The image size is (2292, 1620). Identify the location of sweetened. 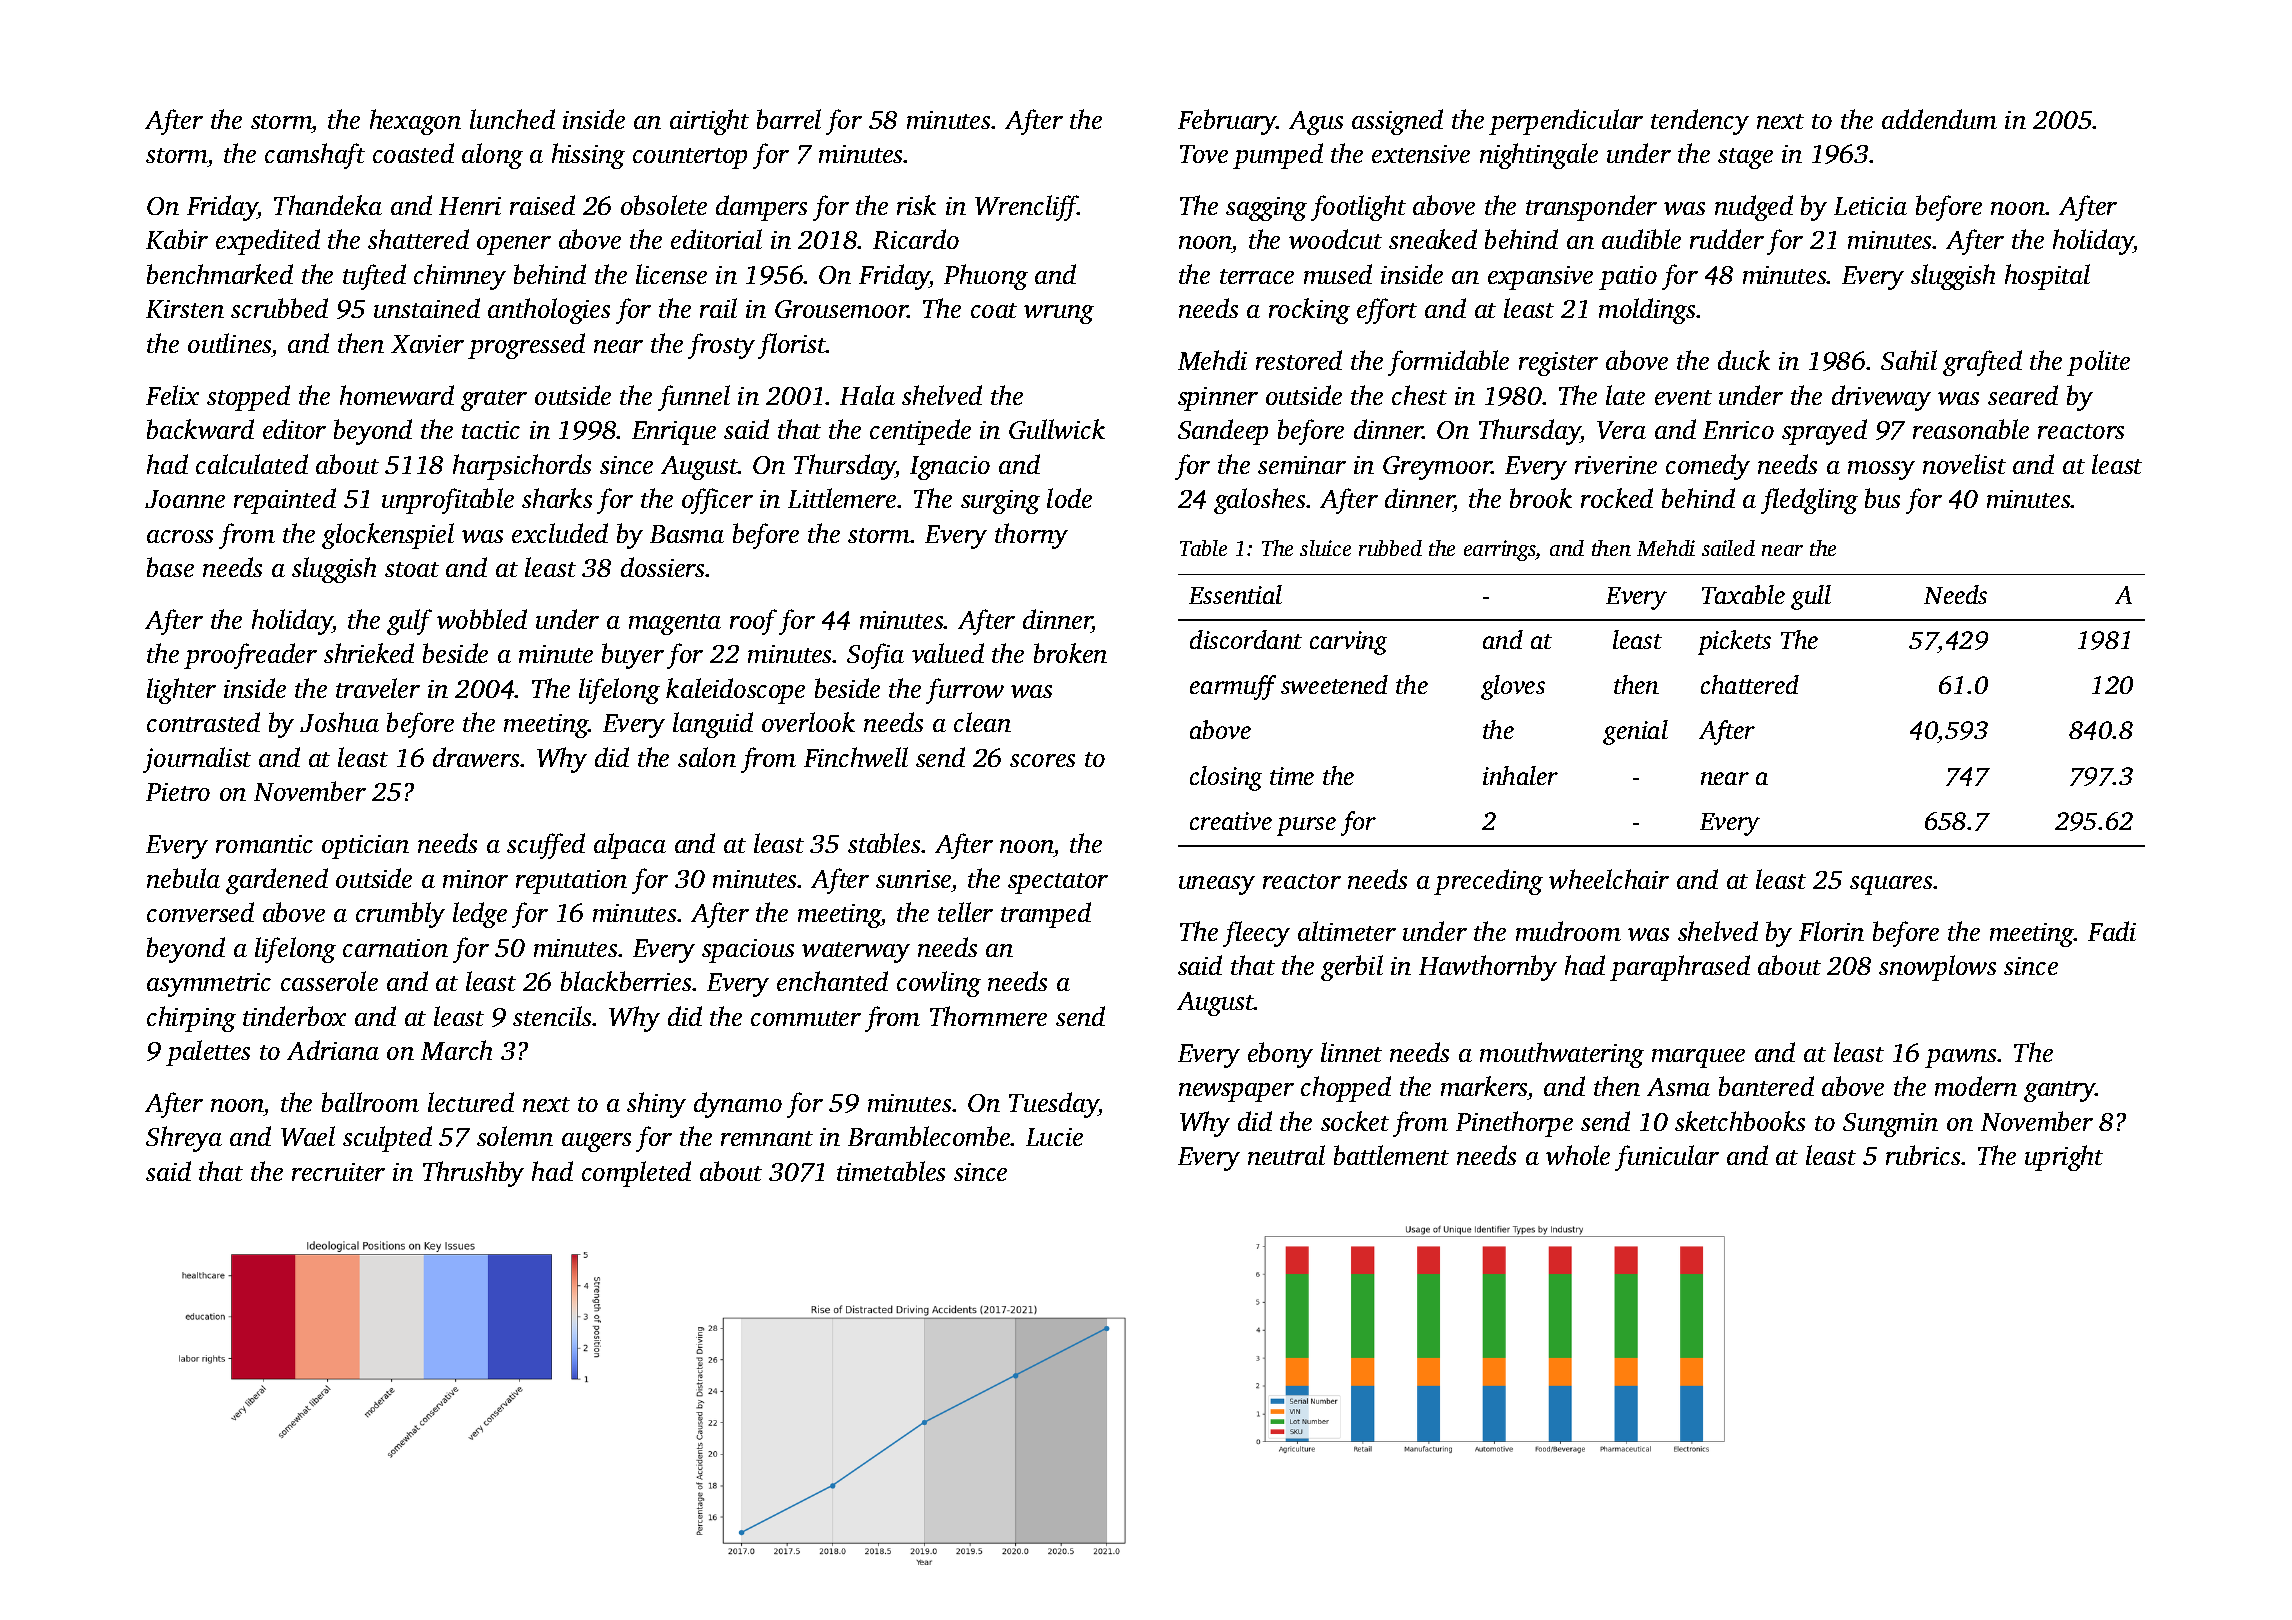
(1334, 684).
